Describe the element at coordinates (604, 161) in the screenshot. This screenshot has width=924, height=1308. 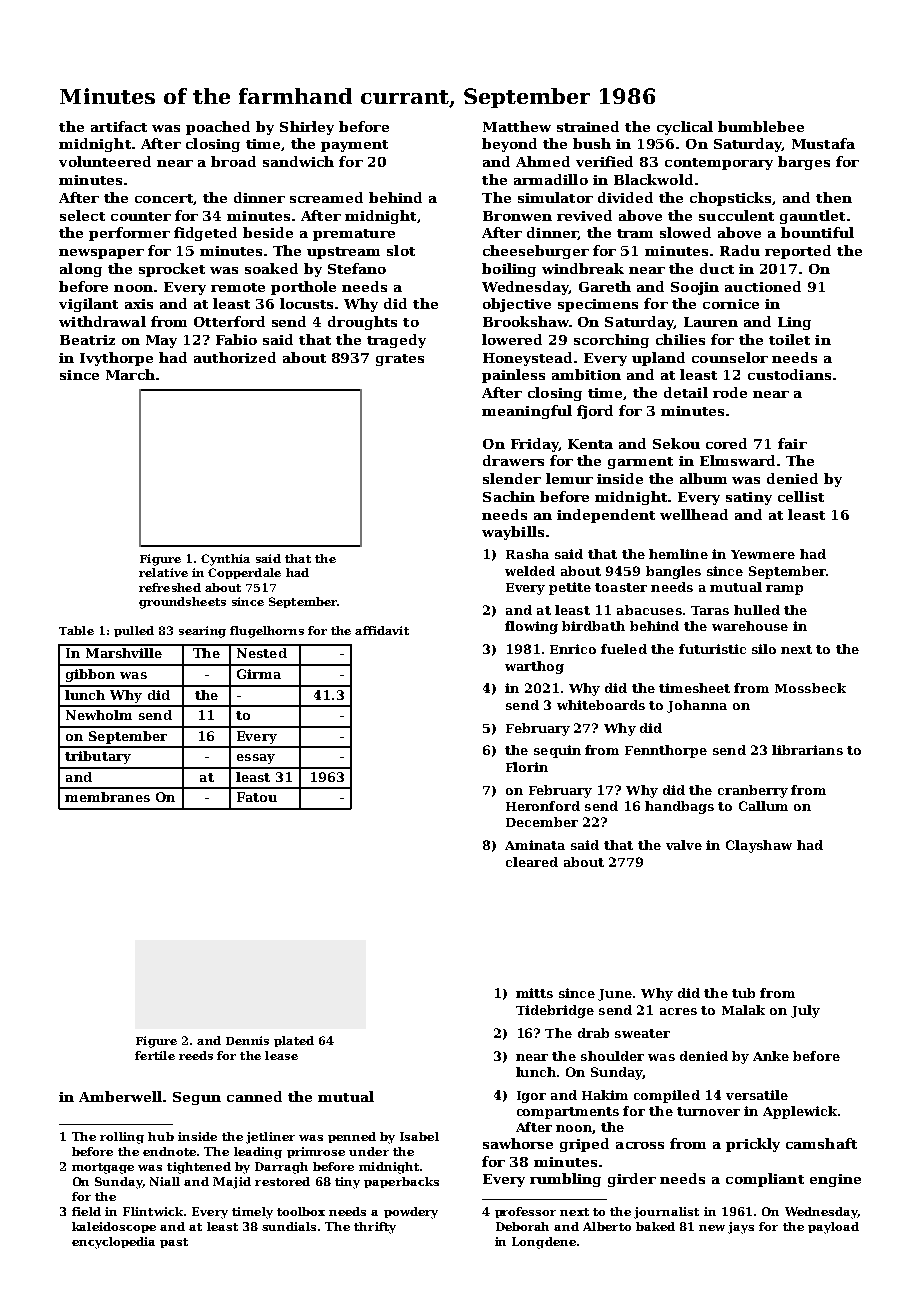
I see `verified` at that location.
